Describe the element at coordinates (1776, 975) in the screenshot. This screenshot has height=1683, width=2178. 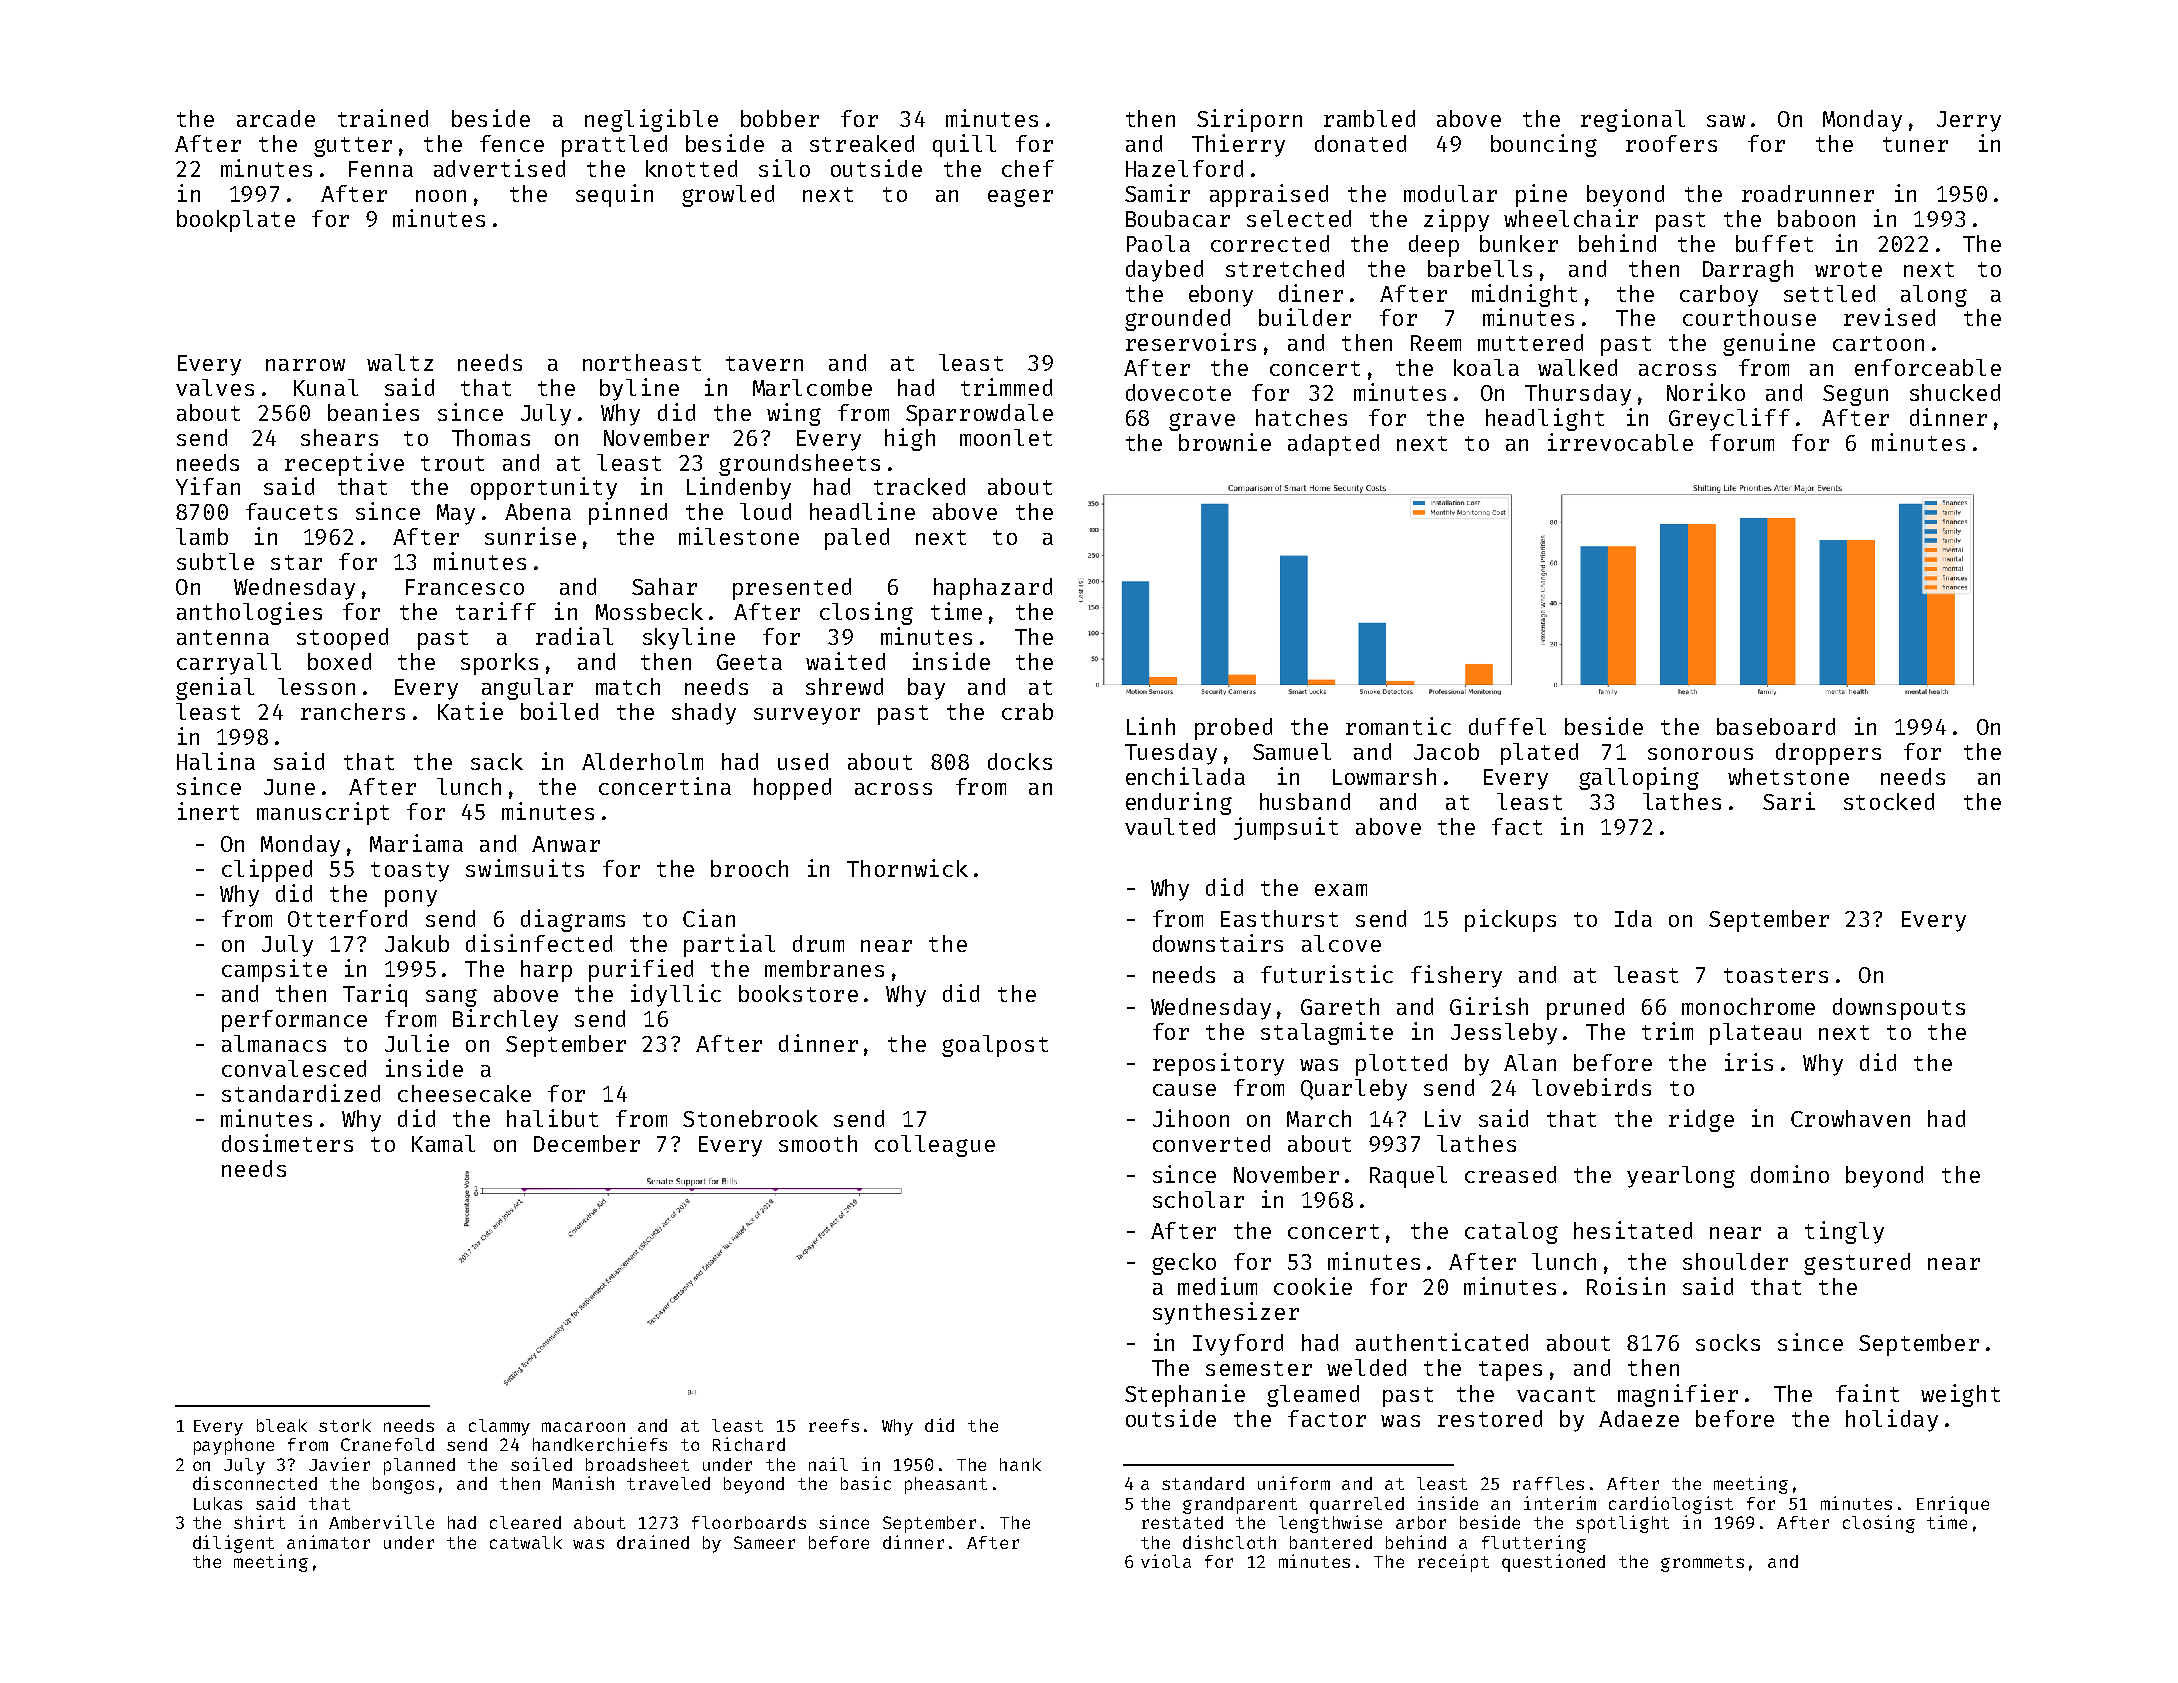
I see `toasters` at that location.
